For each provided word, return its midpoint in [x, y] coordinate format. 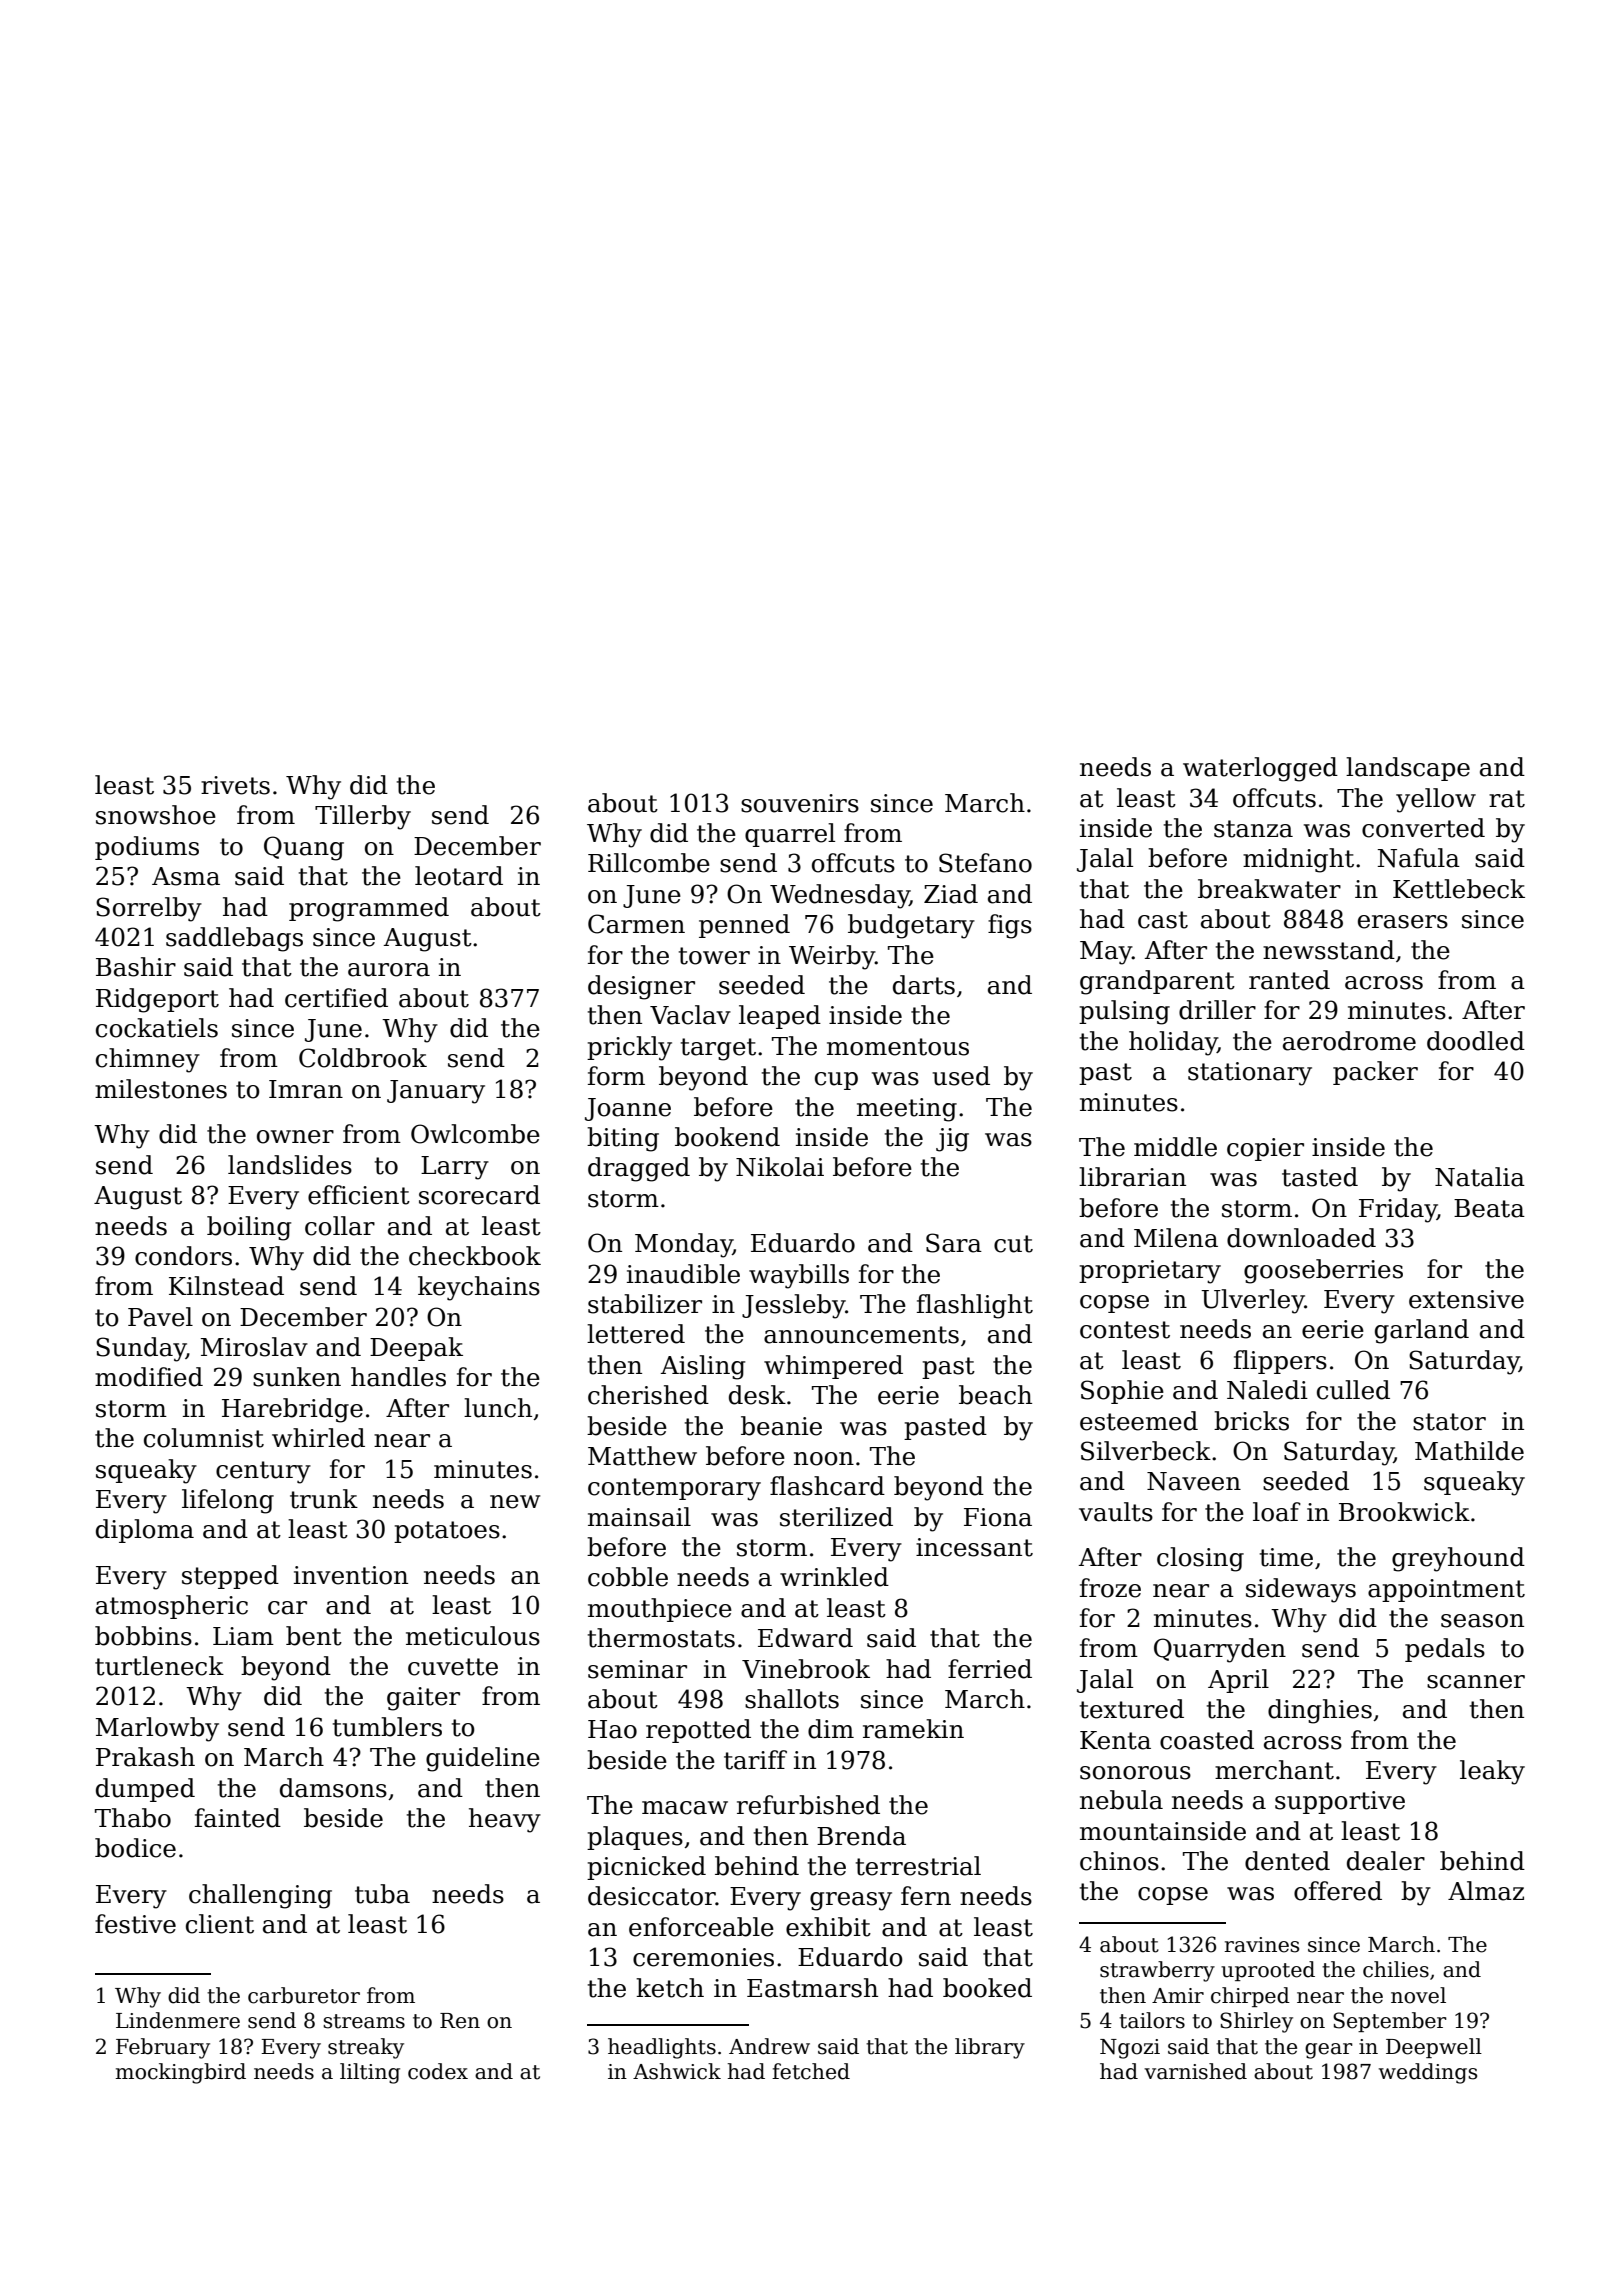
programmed [369, 909]
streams [364, 2021]
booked [987, 1988]
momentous [898, 1047]
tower [714, 956]
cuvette [453, 1667]
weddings [1428, 2073]
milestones [161, 1089]
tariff [755, 1760]
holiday [1173, 1043]
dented [1287, 1861]
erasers [1403, 922]
